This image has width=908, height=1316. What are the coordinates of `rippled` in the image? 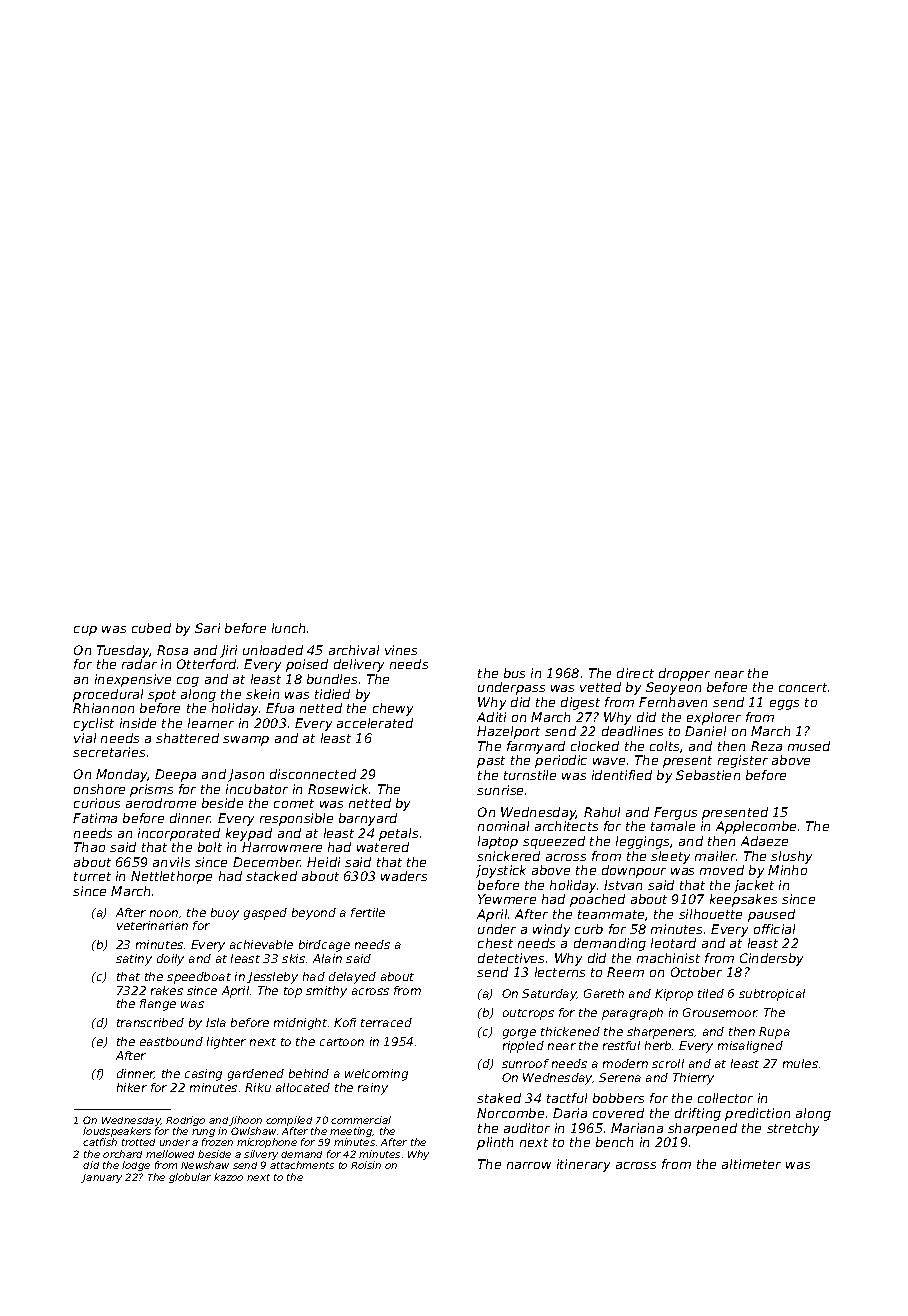 It's located at (523, 1047).
